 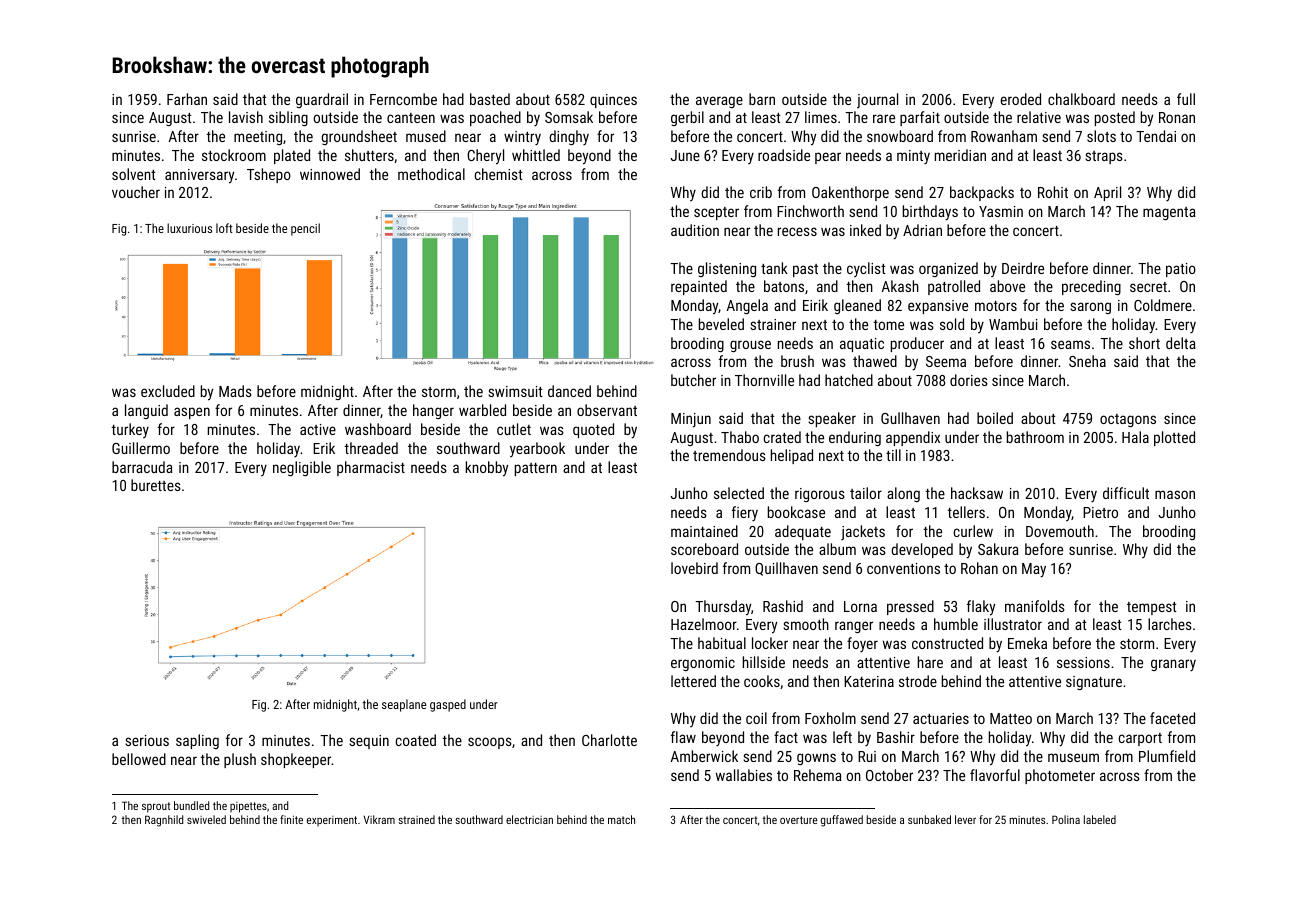 What do you see at coordinates (318, 429) in the image?
I see `active` at bounding box center [318, 429].
